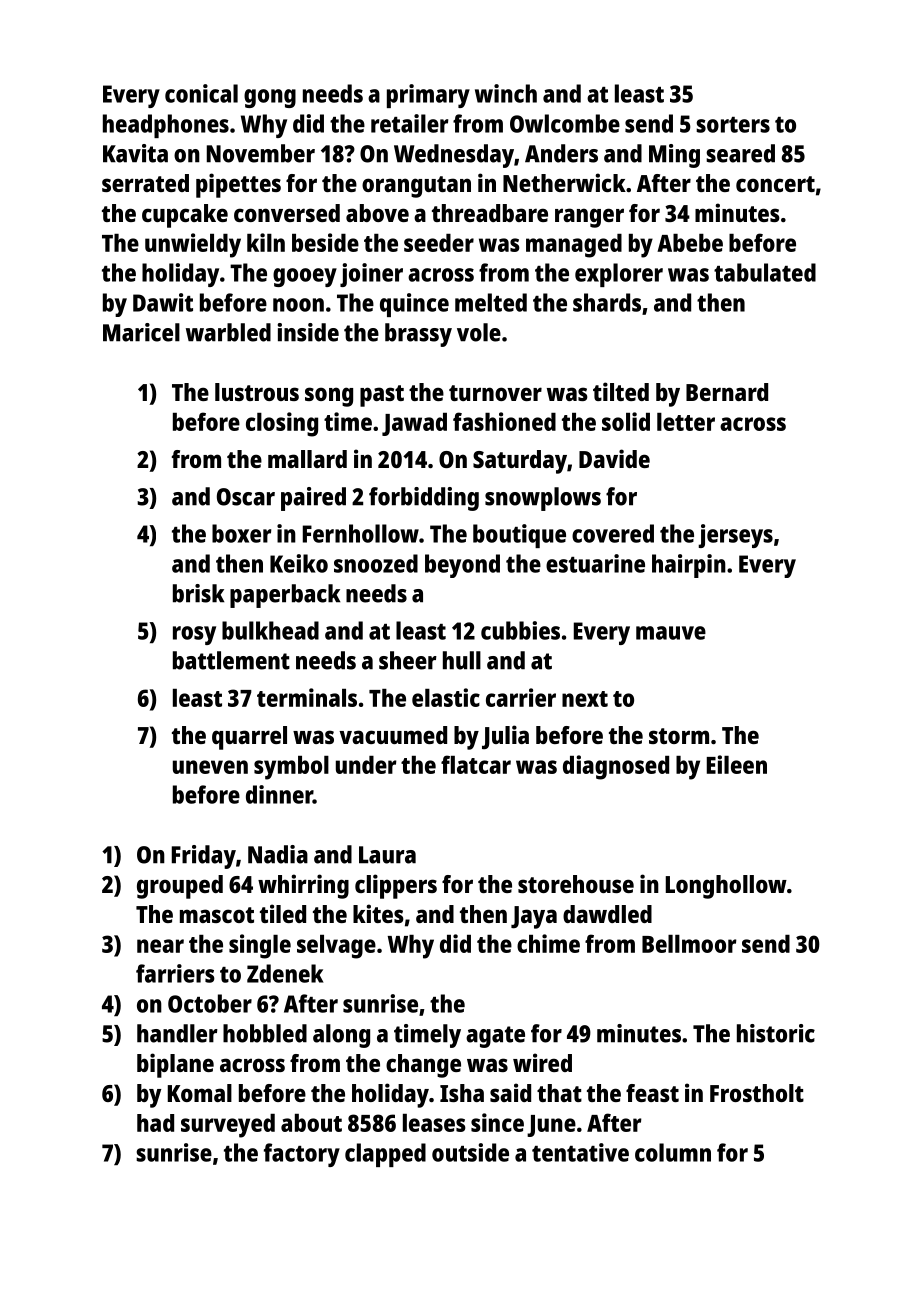 This image has width=924, height=1311. Describe the element at coordinates (163, 302) in the image. I see `Dawit` at that location.
